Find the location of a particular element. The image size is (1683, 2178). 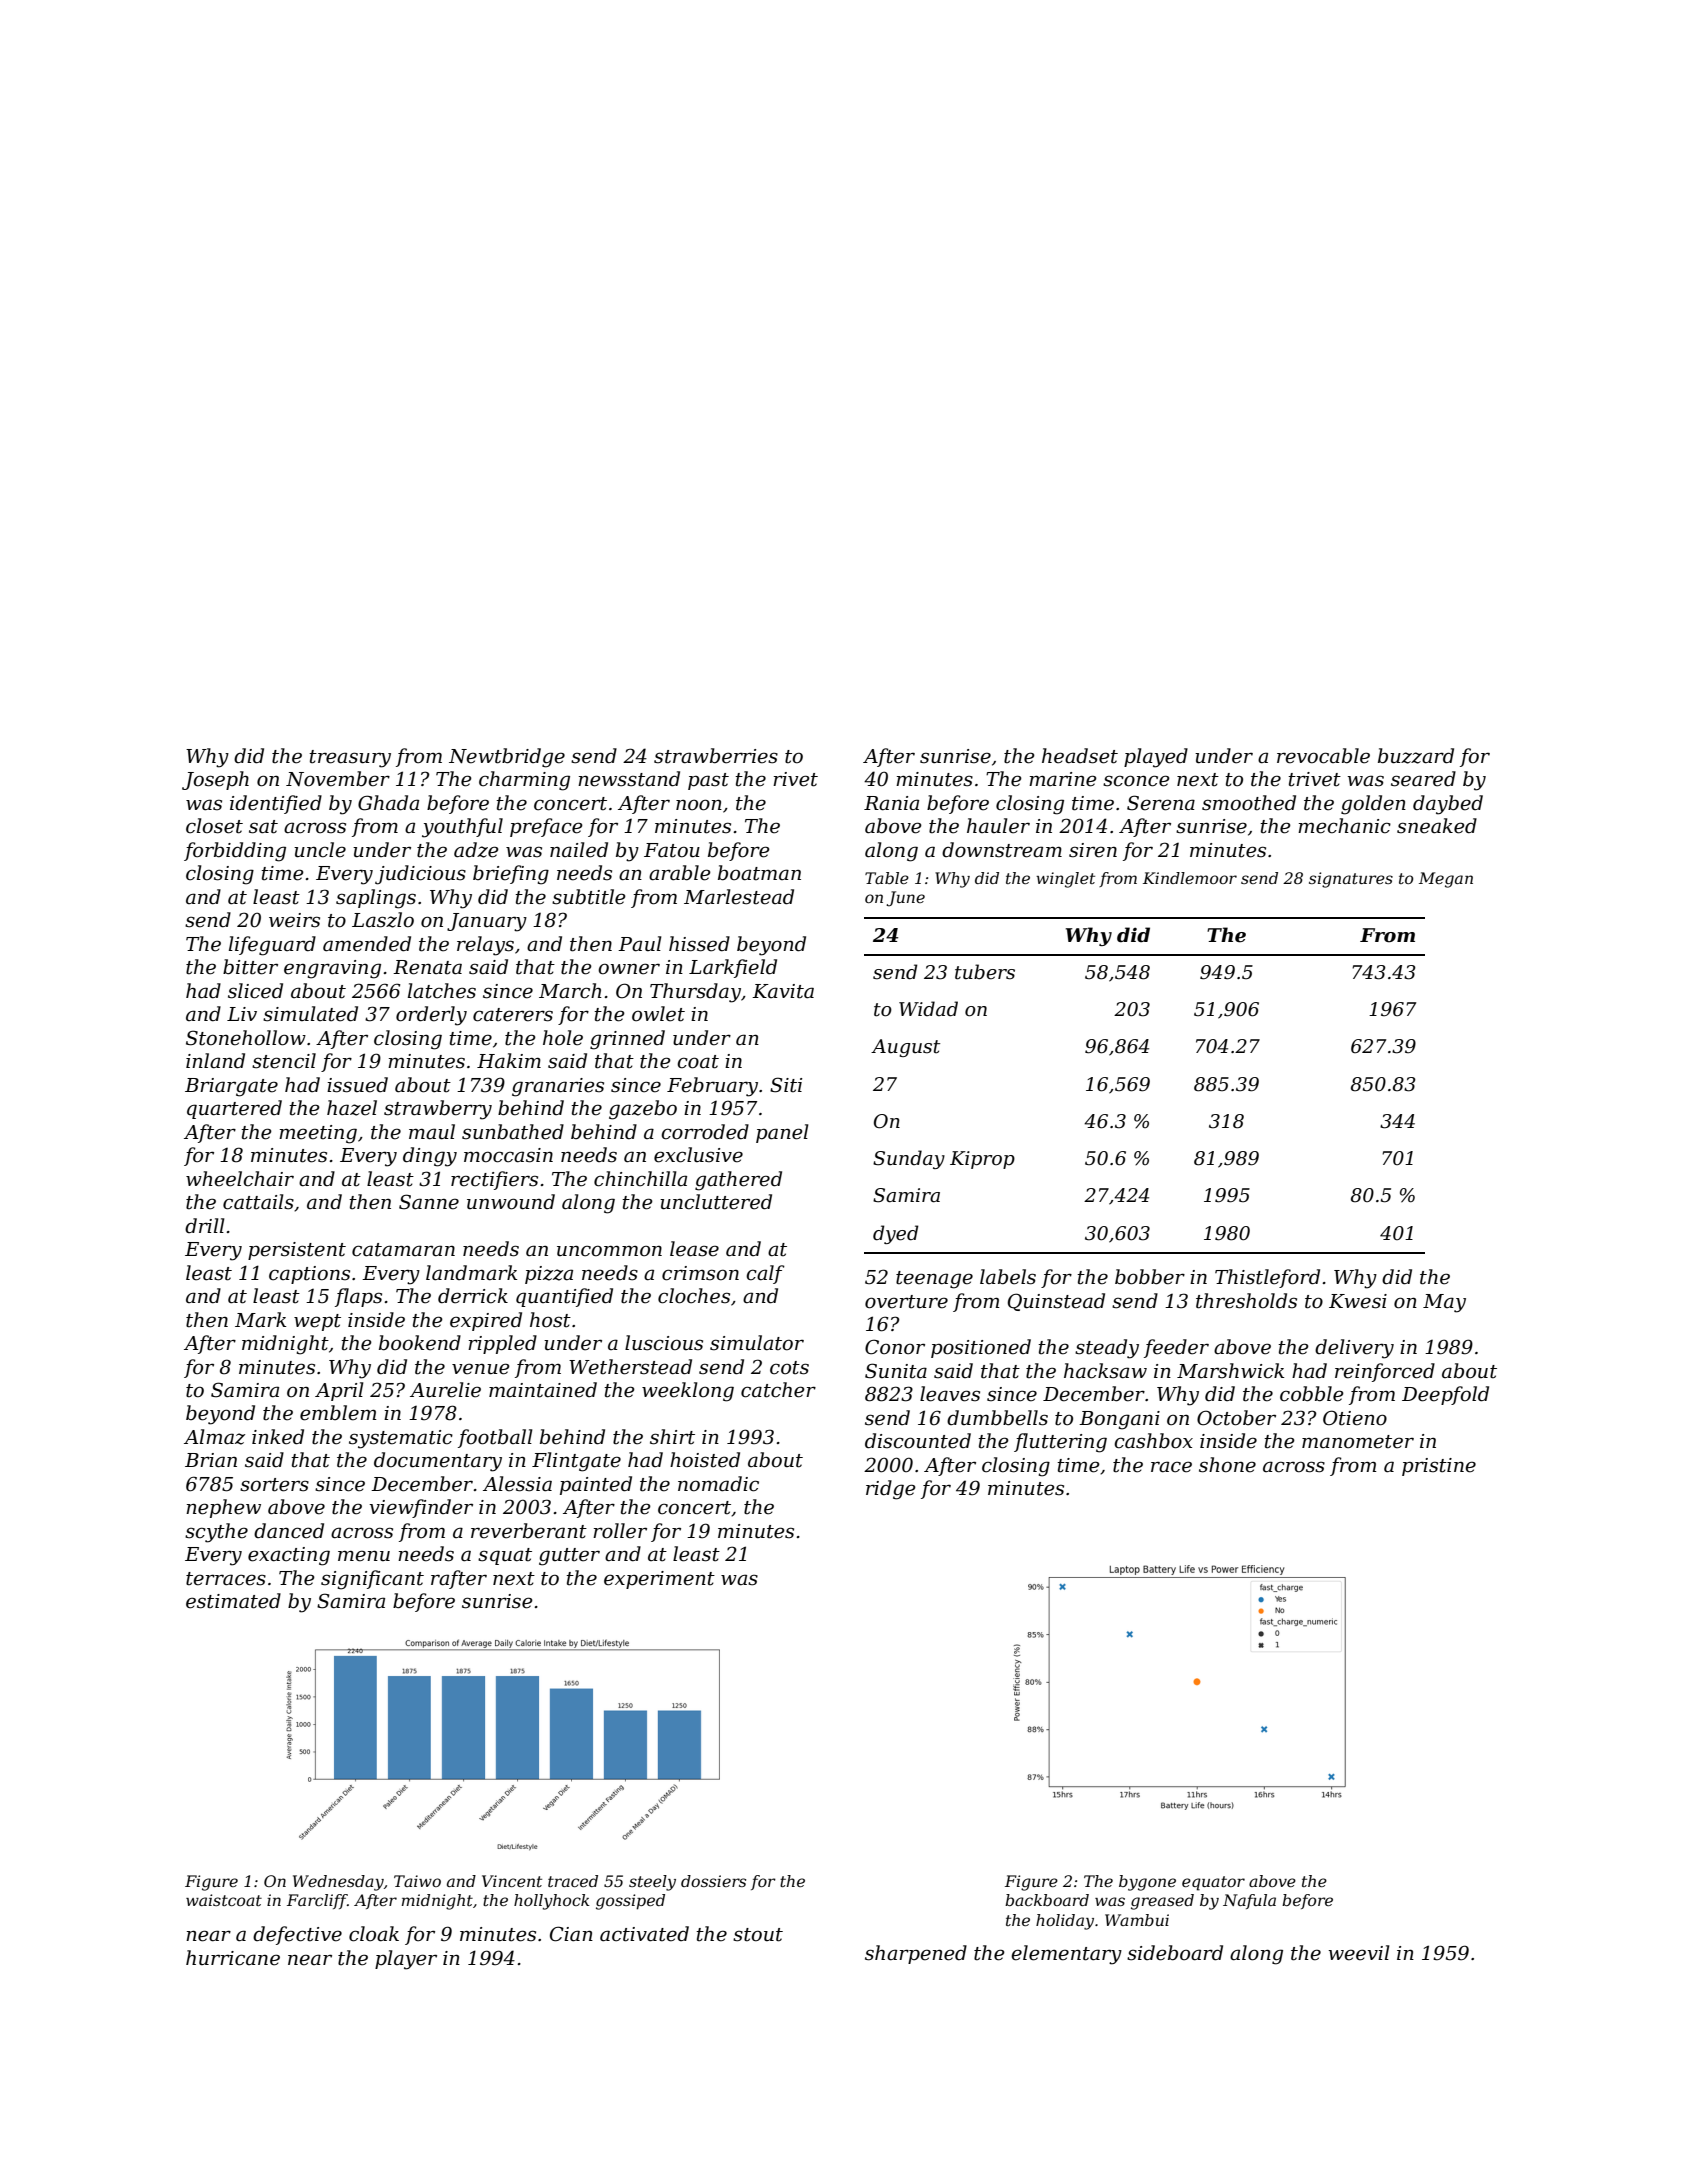

identified is located at coordinates (276, 804).
